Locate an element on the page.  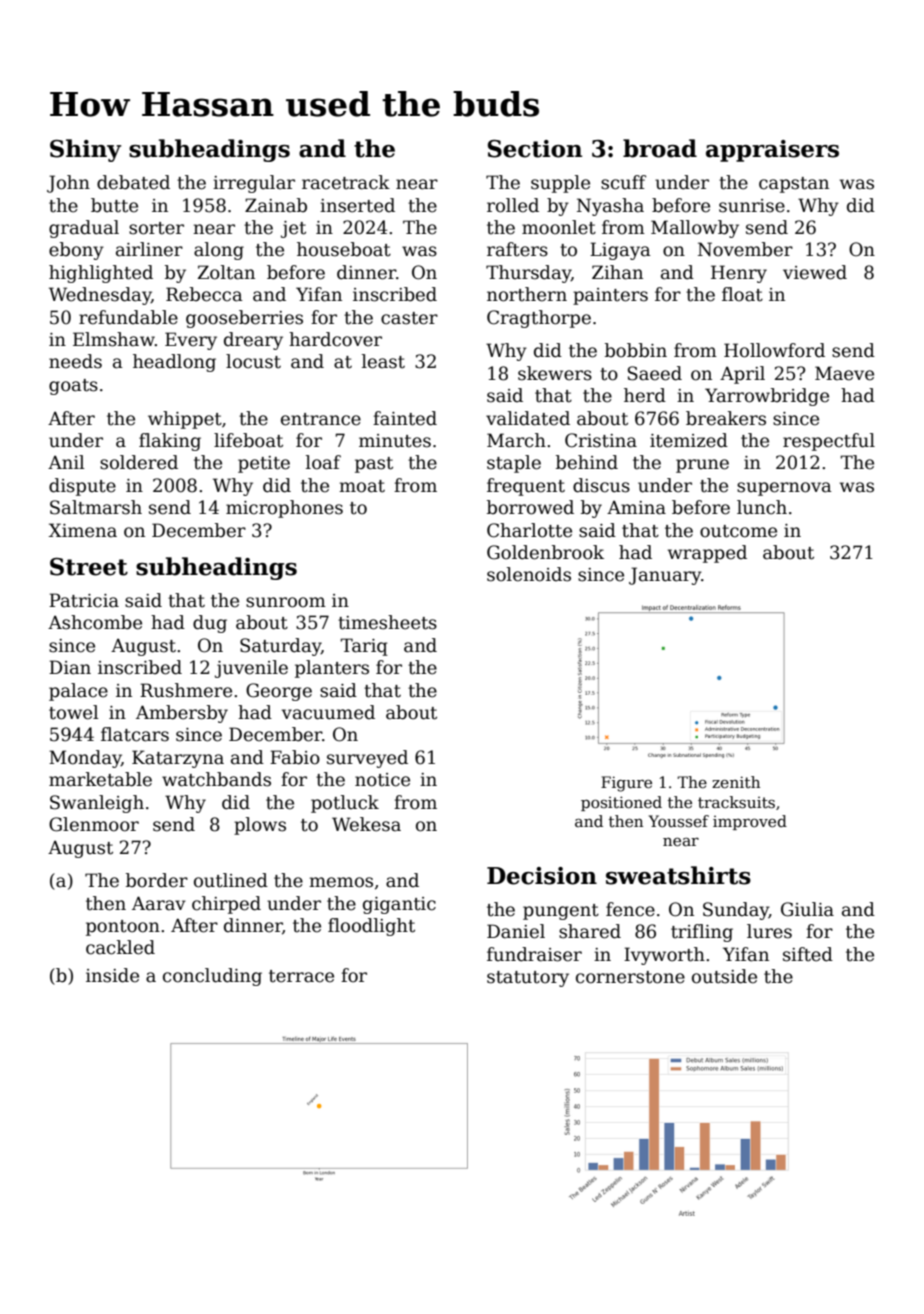
irregular is located at coordinates (254, 184).
